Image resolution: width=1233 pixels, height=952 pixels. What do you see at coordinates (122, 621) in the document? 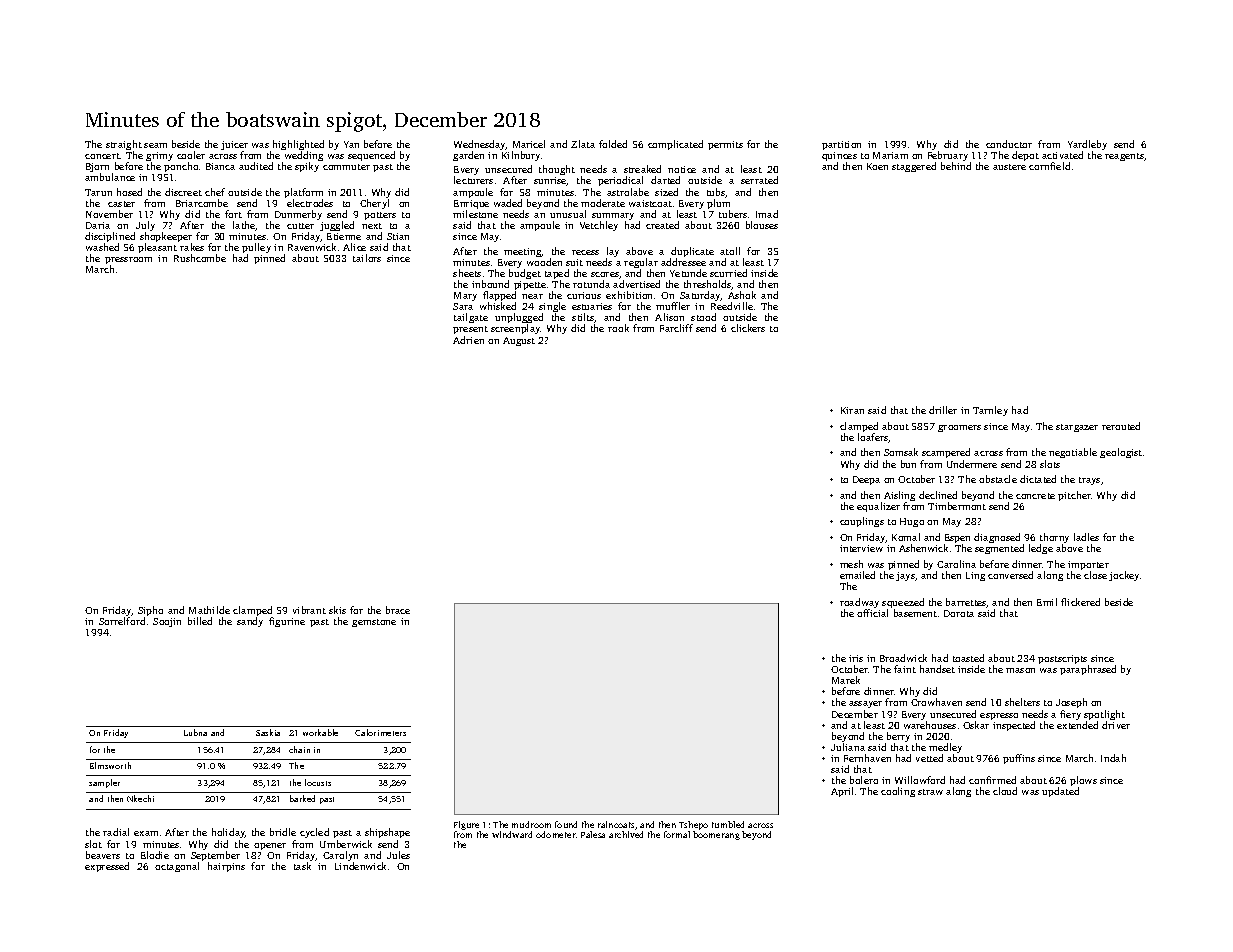
I see `Sorrelford` at bounding box center [122, 621].
